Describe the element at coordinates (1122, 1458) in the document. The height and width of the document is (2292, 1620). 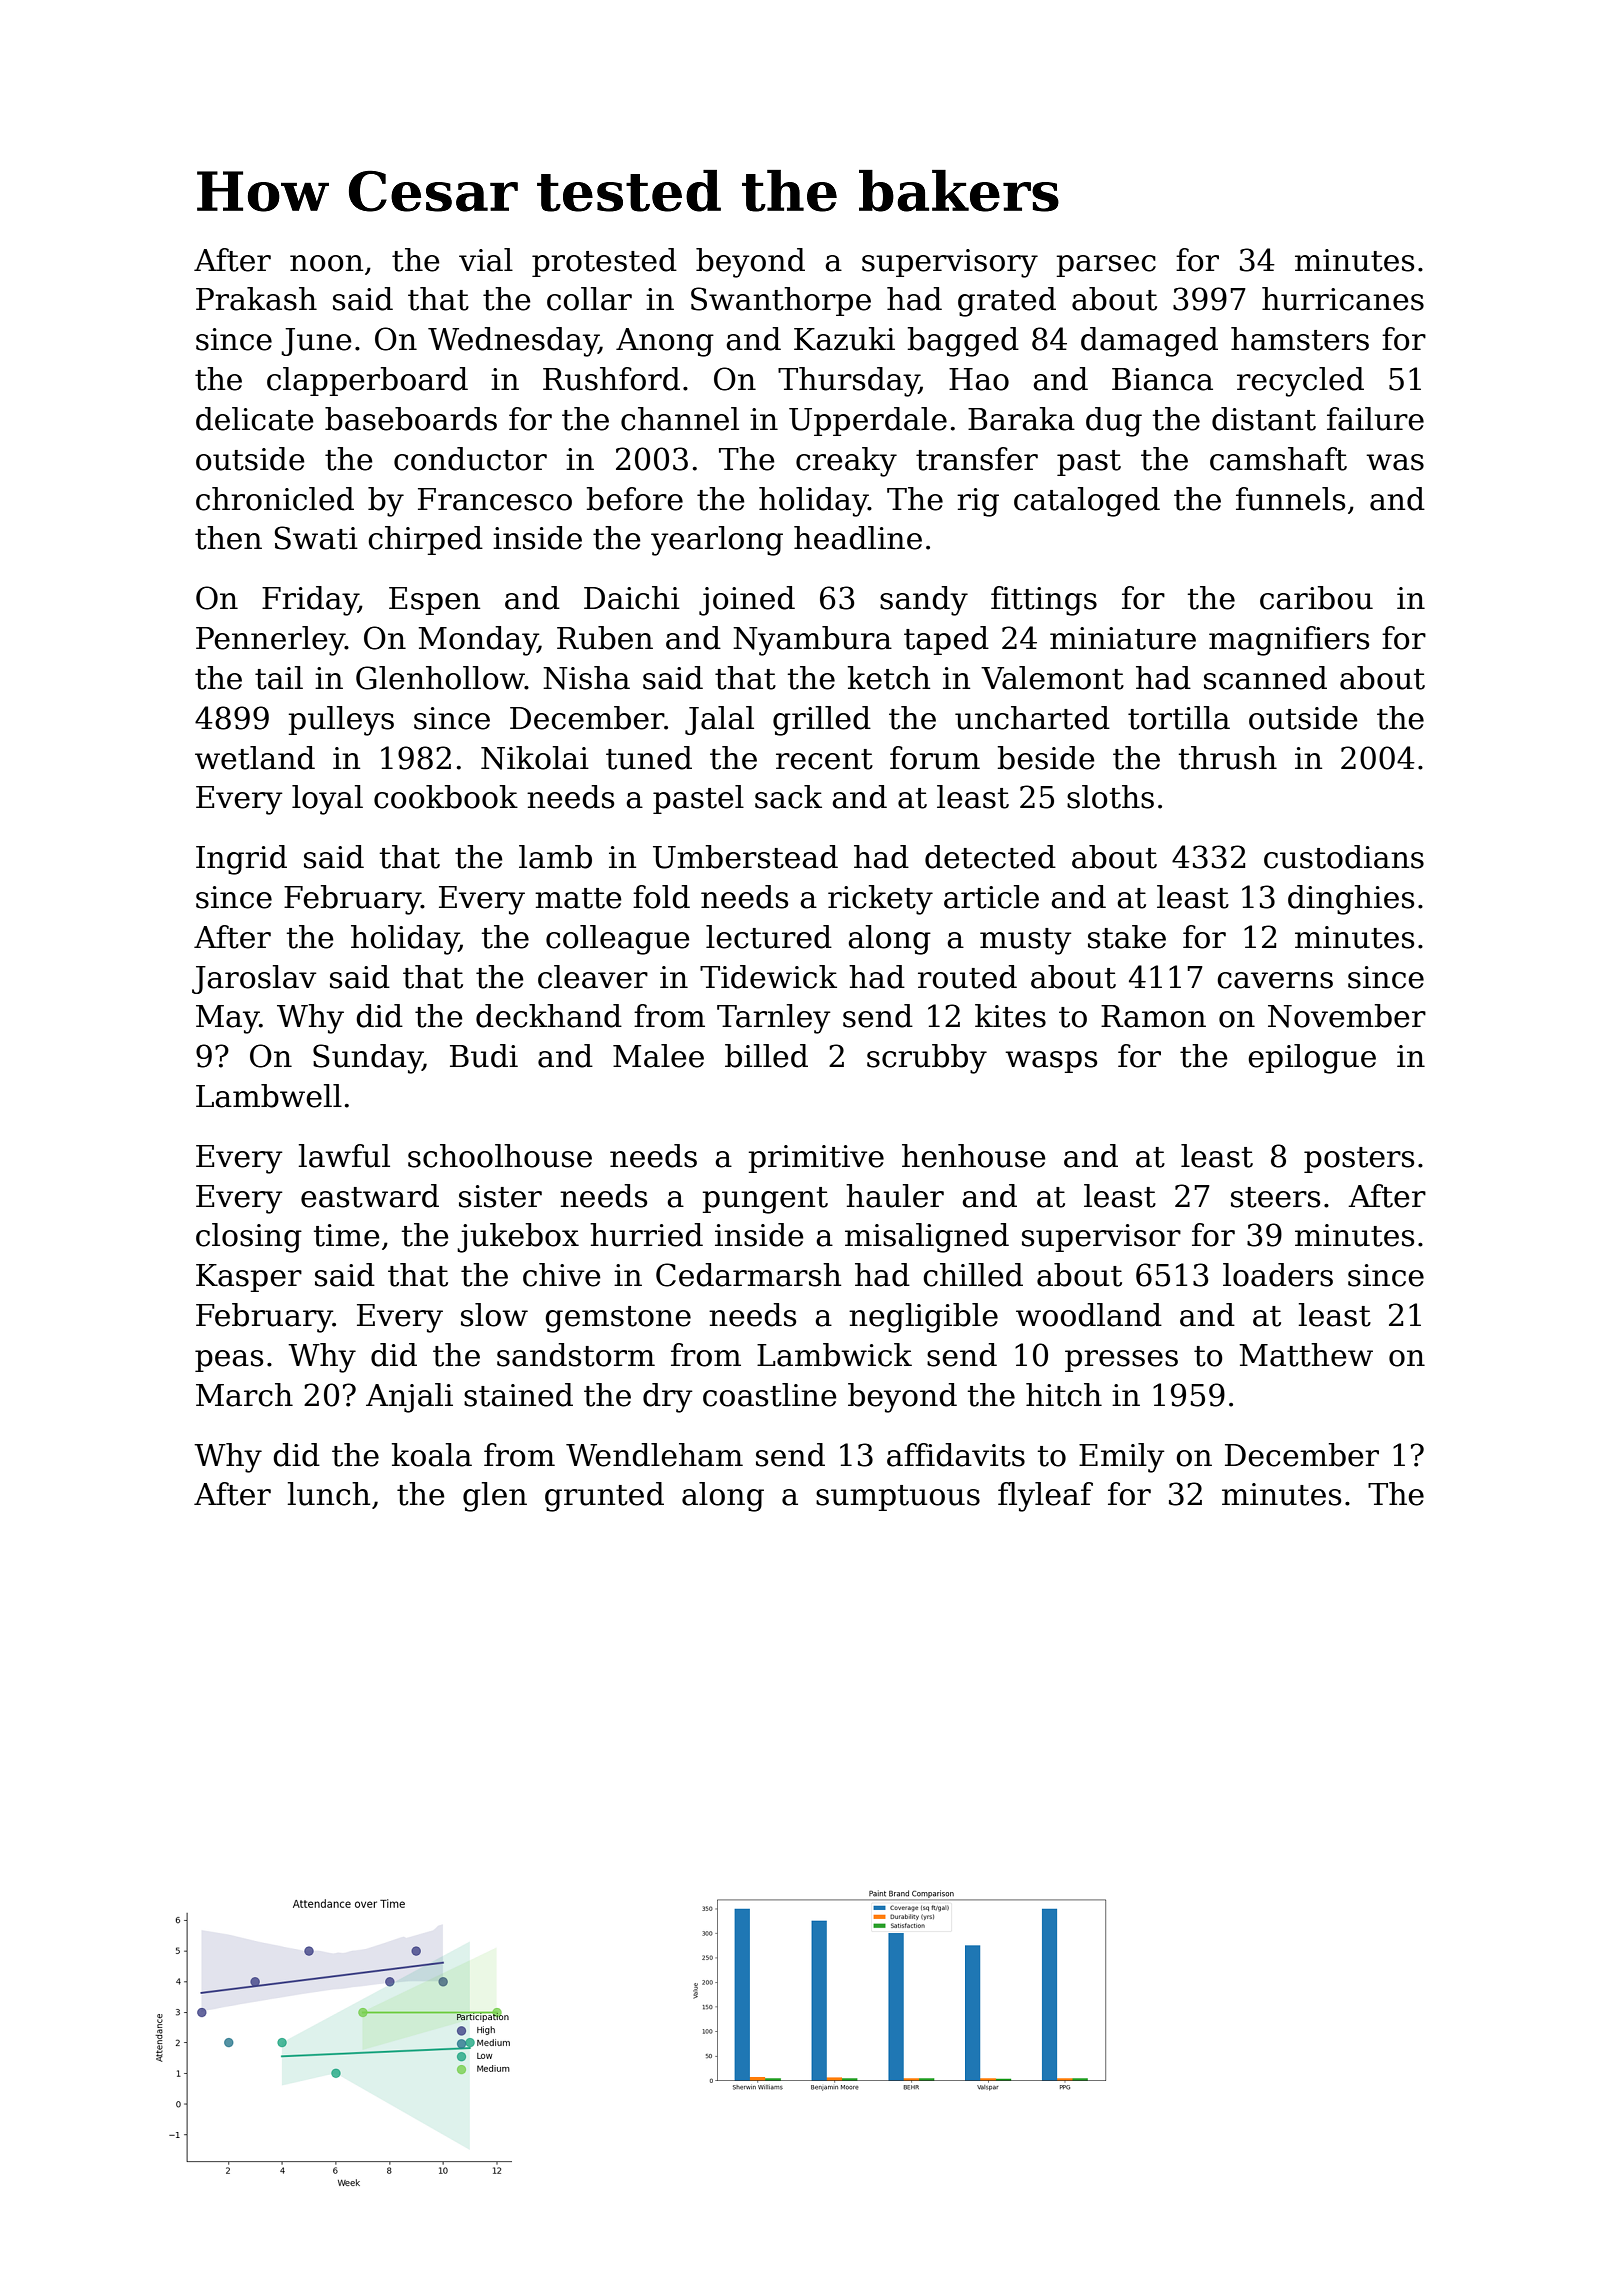
I see `Emily` at that location.
